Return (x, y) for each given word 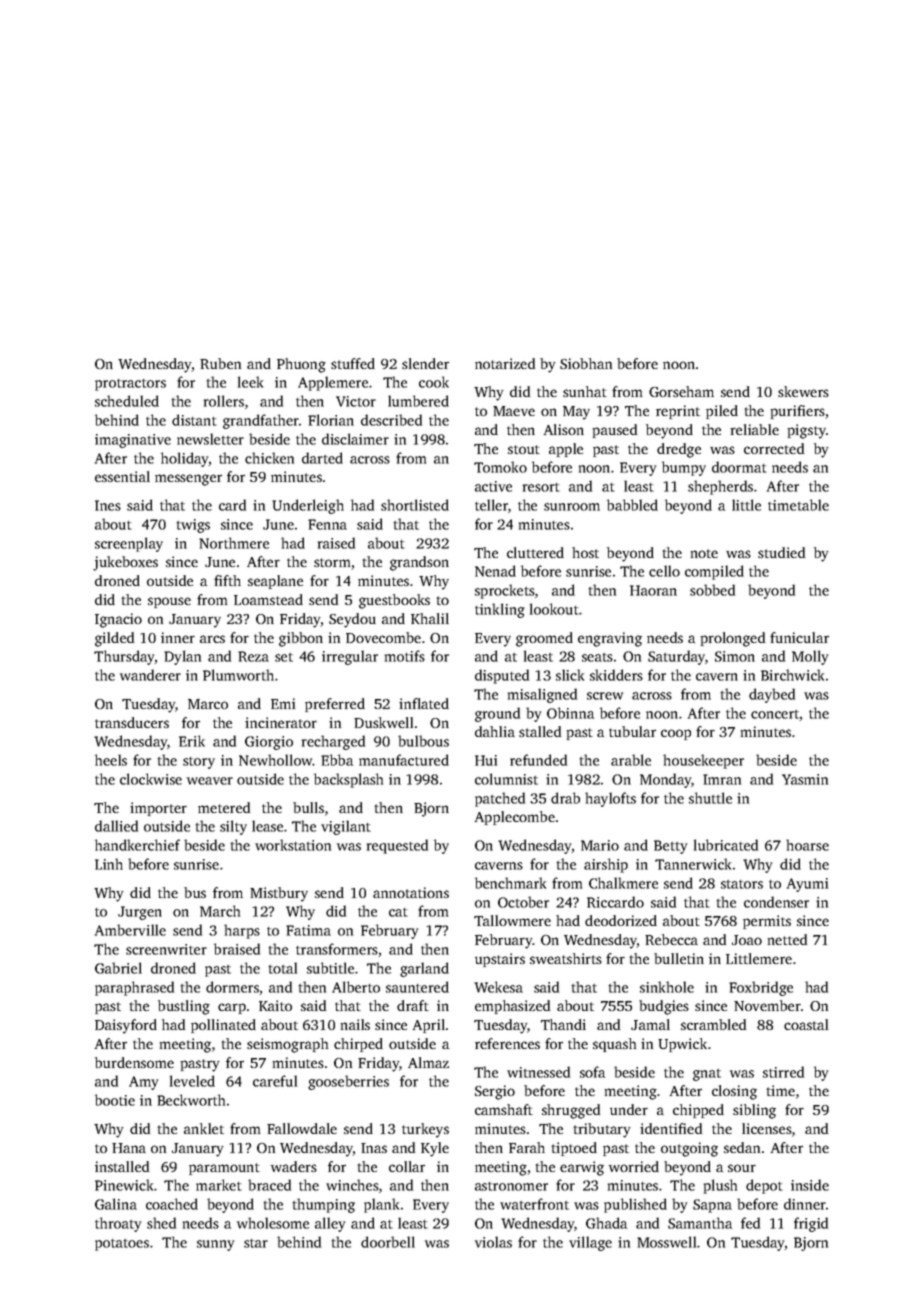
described (391, 420)
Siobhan (586, 363)
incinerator (281, 722)
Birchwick (792, 675)
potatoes (122, 1245)
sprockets (505, 591)
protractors (130, 385)
